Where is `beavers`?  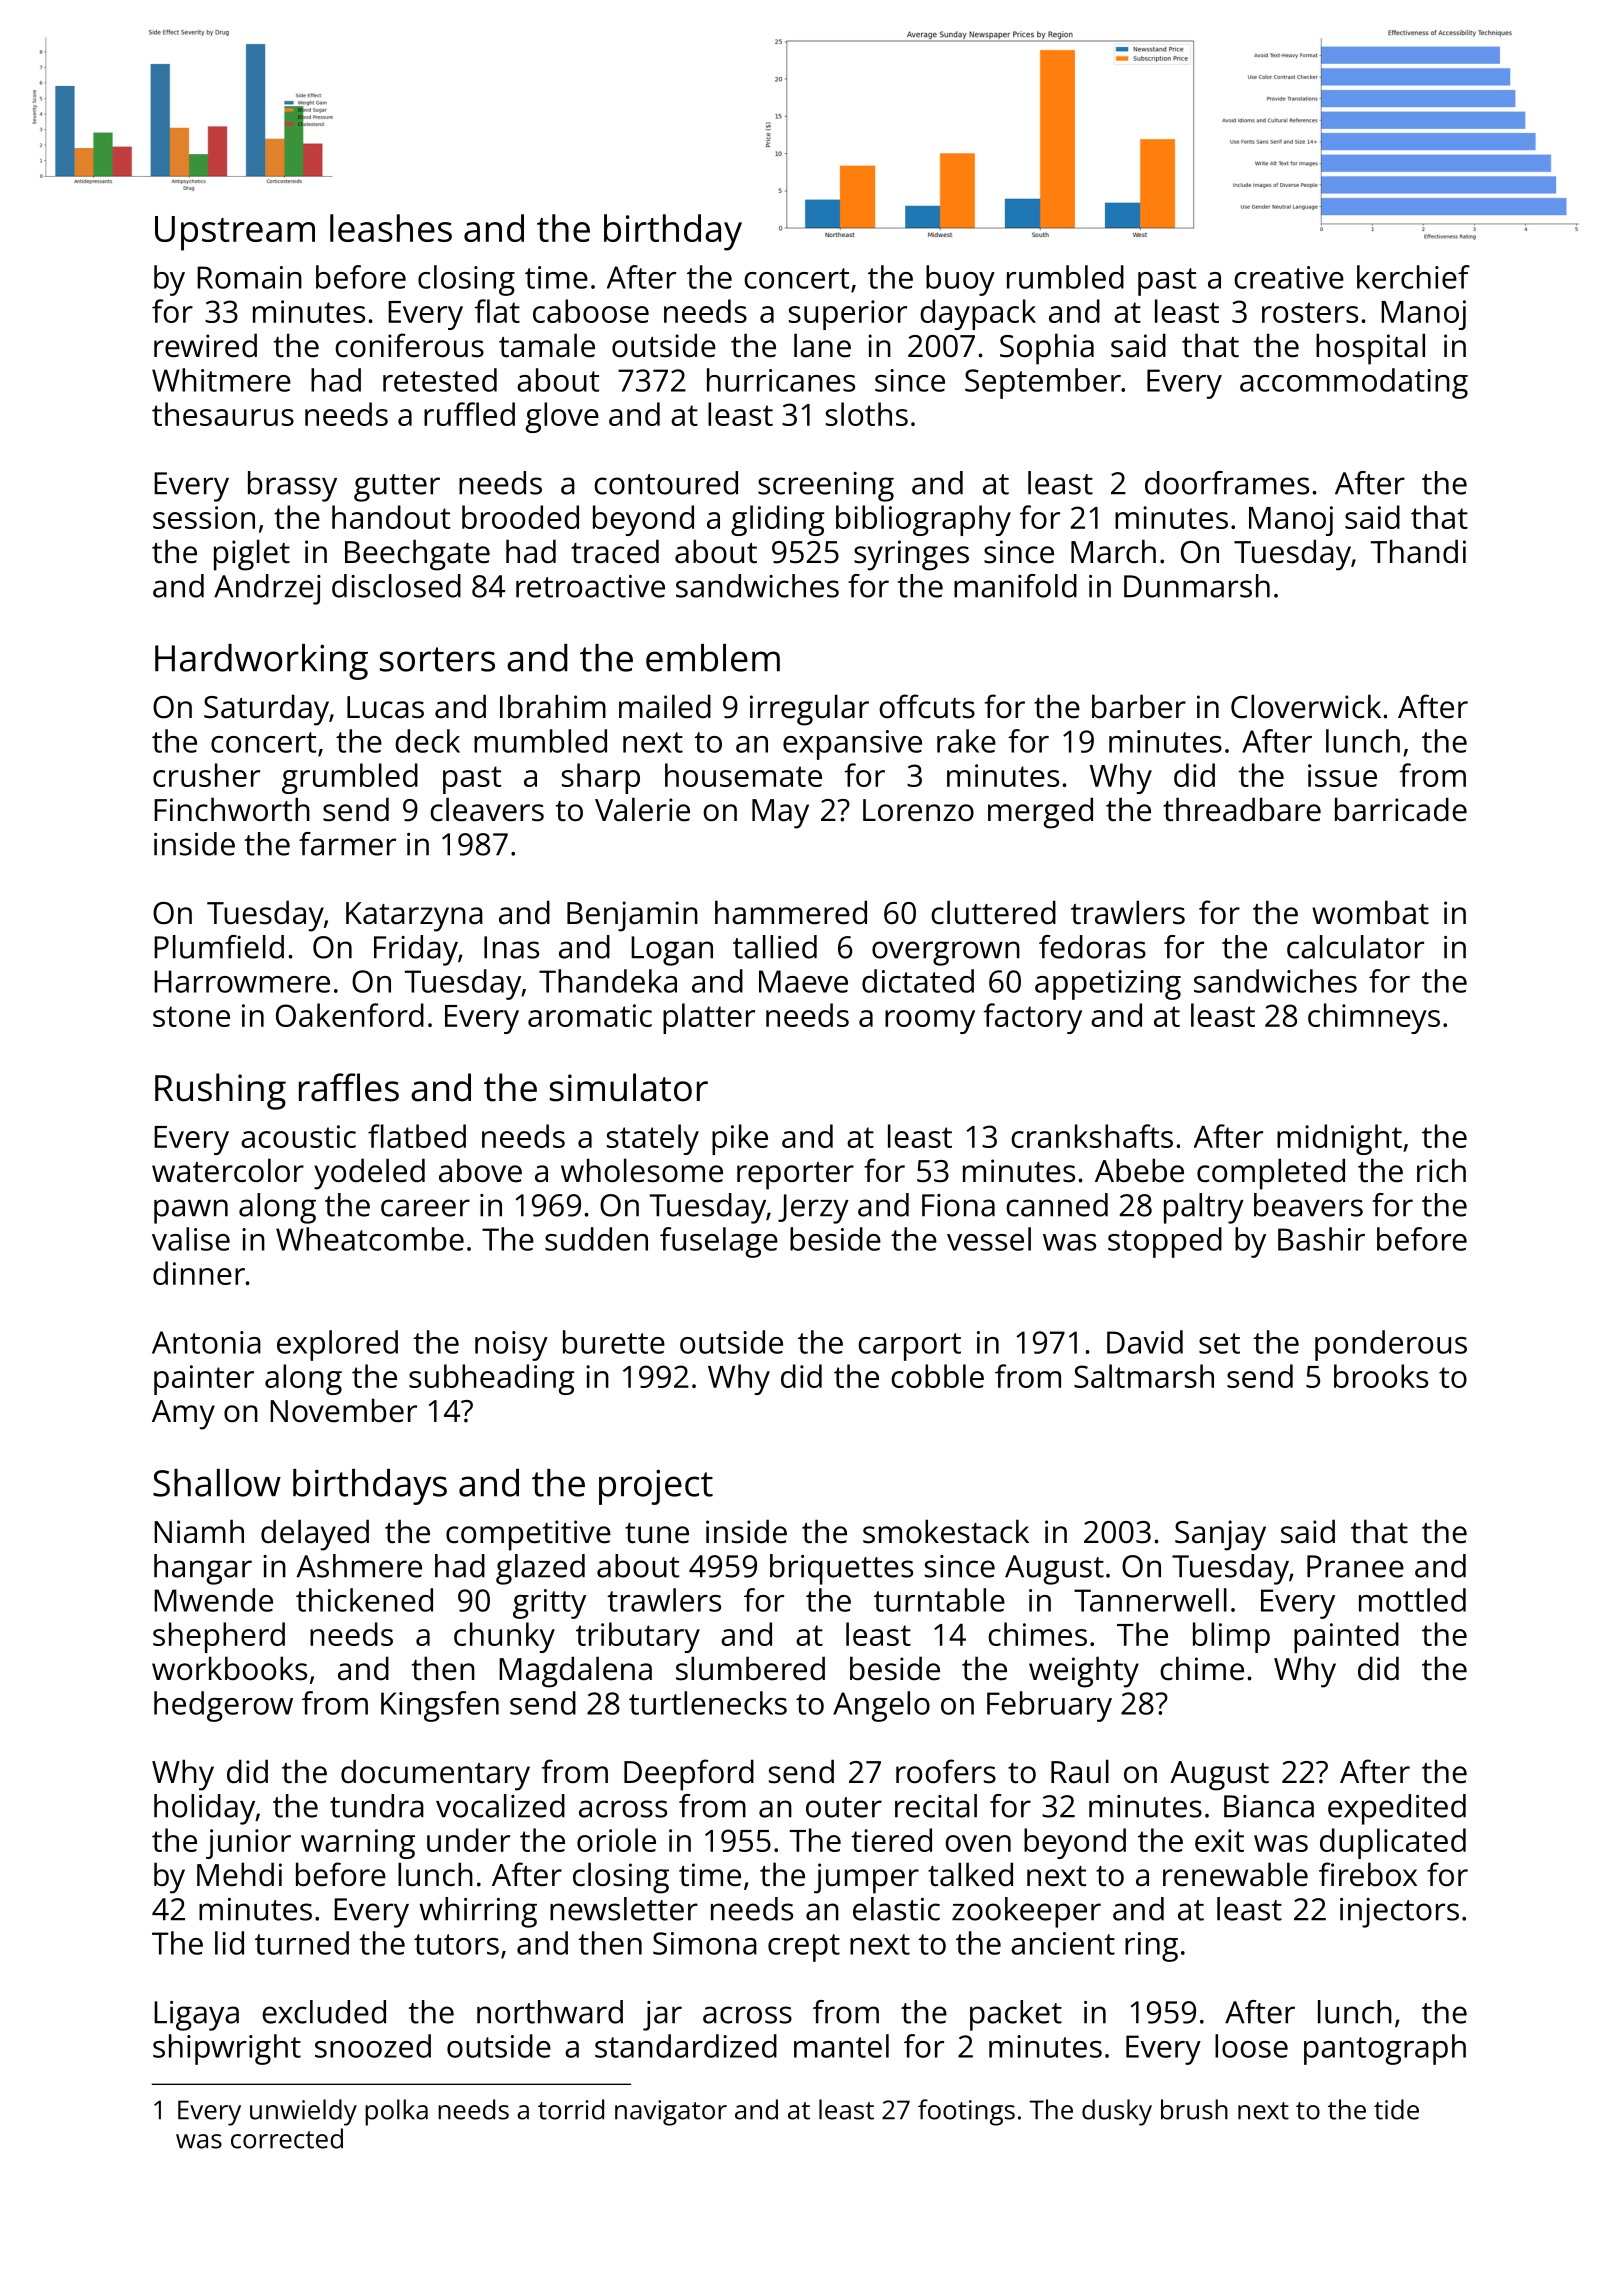 beavers is located at coordinates (1308, 1205).
